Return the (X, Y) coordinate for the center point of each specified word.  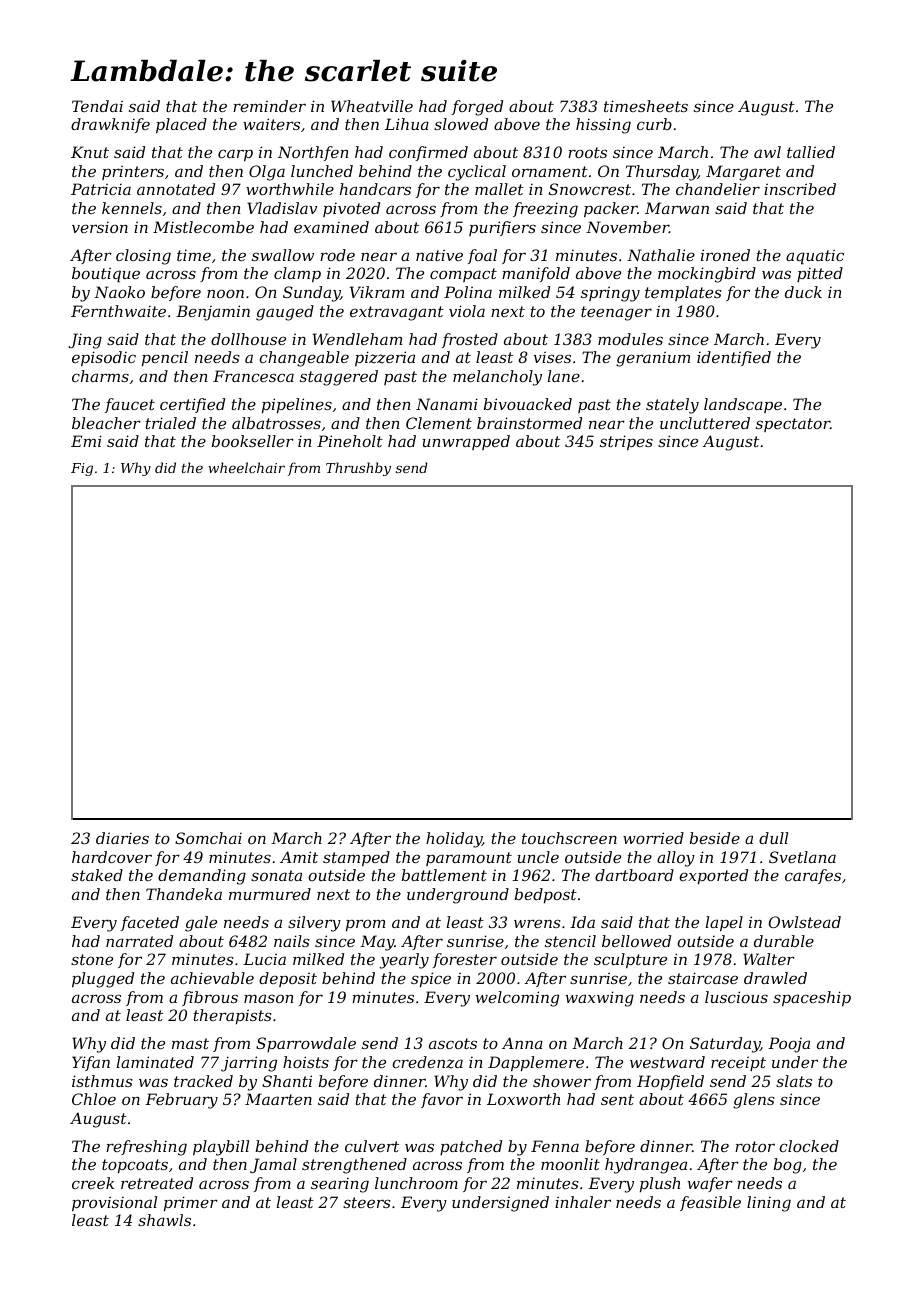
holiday (454, 840)
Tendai (97, 106)
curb (654, 124)
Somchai (208, 838)
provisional (114, 1203)
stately (672, 406)
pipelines (297, 405)
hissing (603, 126)
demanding (202, 877)
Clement (439, 423)
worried (653, 838)
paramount (469, 859)
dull (773, 838)
